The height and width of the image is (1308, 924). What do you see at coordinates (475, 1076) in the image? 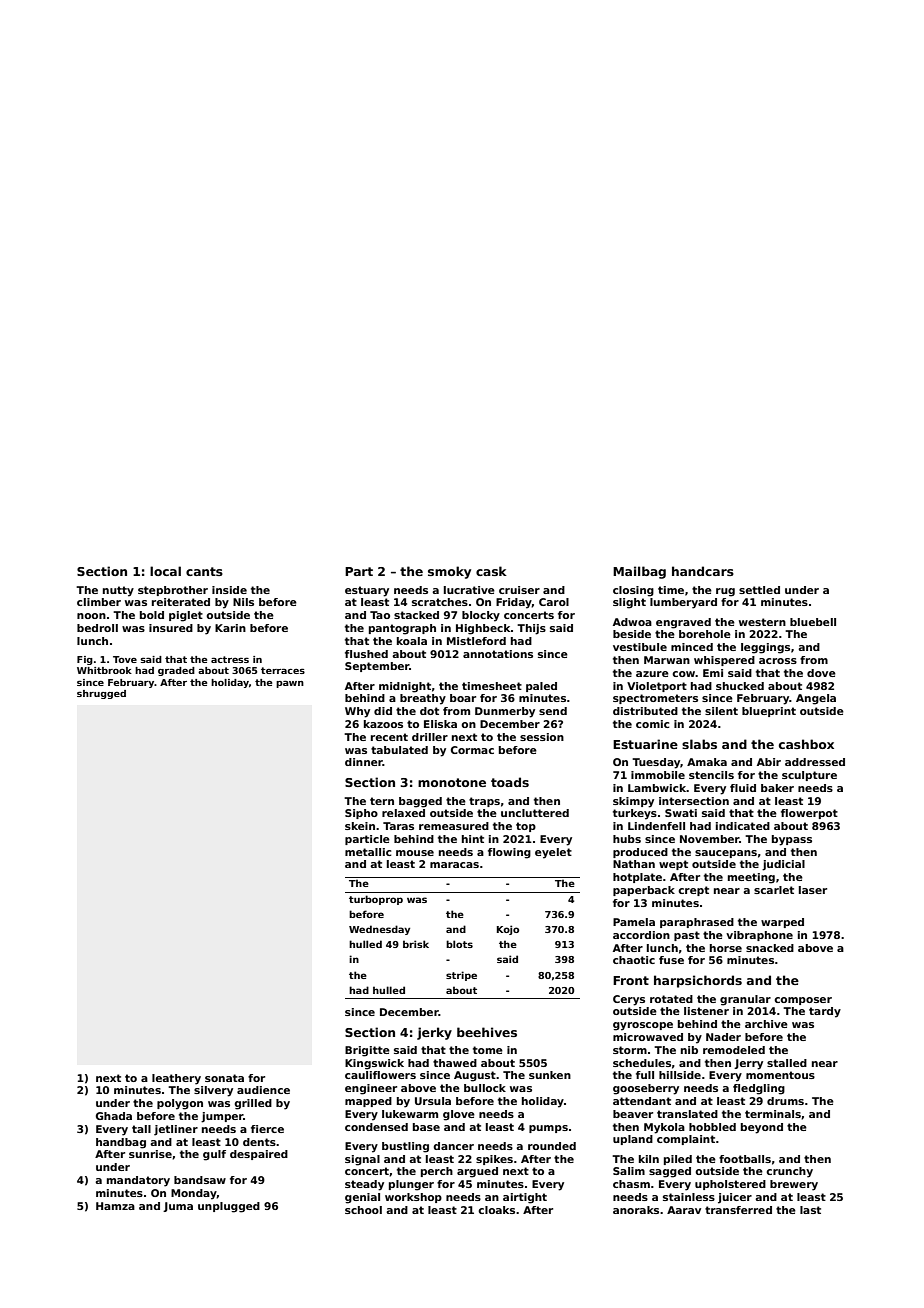
I see `August` at bounding box center [475, 1076].
